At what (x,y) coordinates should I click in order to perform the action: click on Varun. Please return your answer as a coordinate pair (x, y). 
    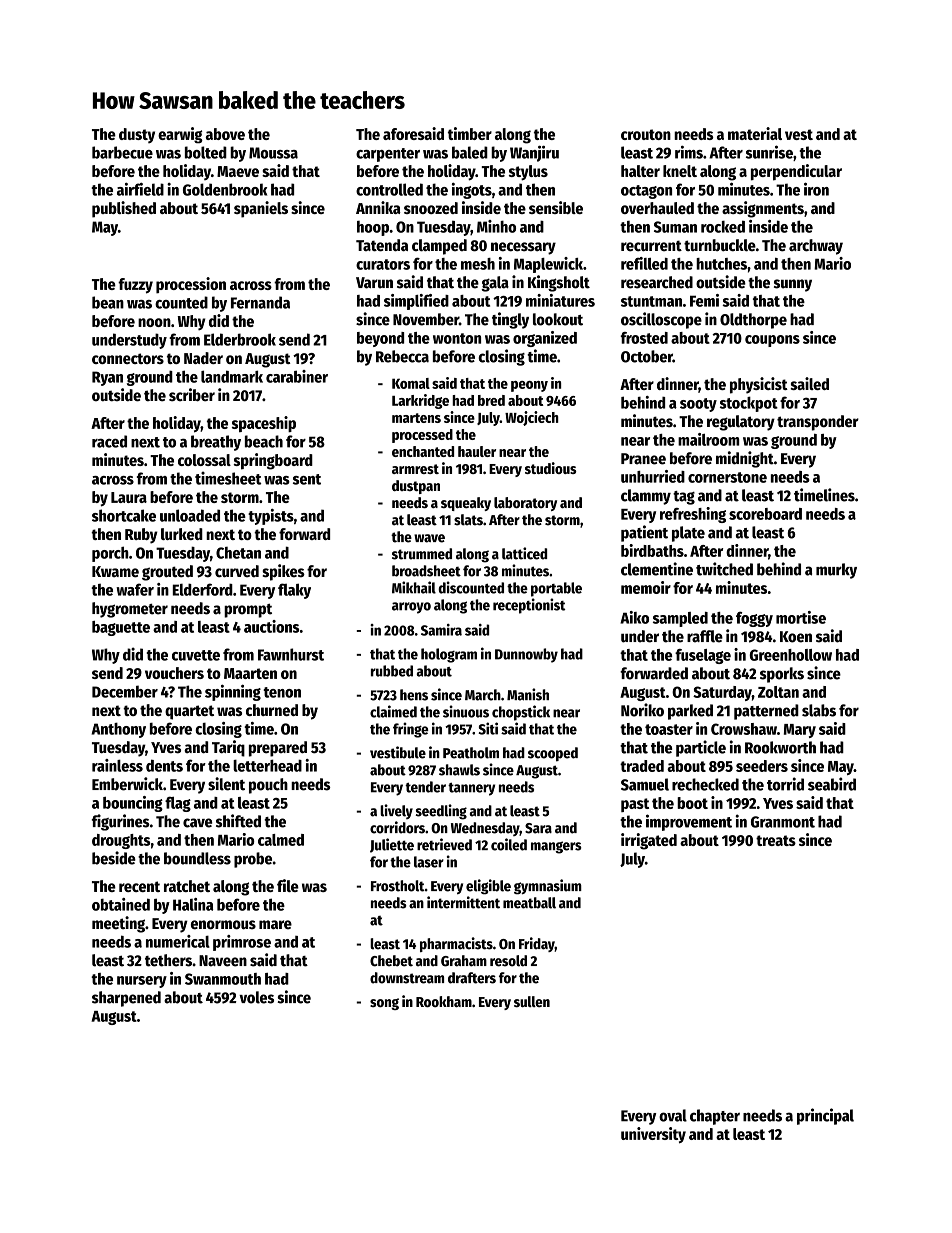
    Looking at the image, I should click on (374, 283).
